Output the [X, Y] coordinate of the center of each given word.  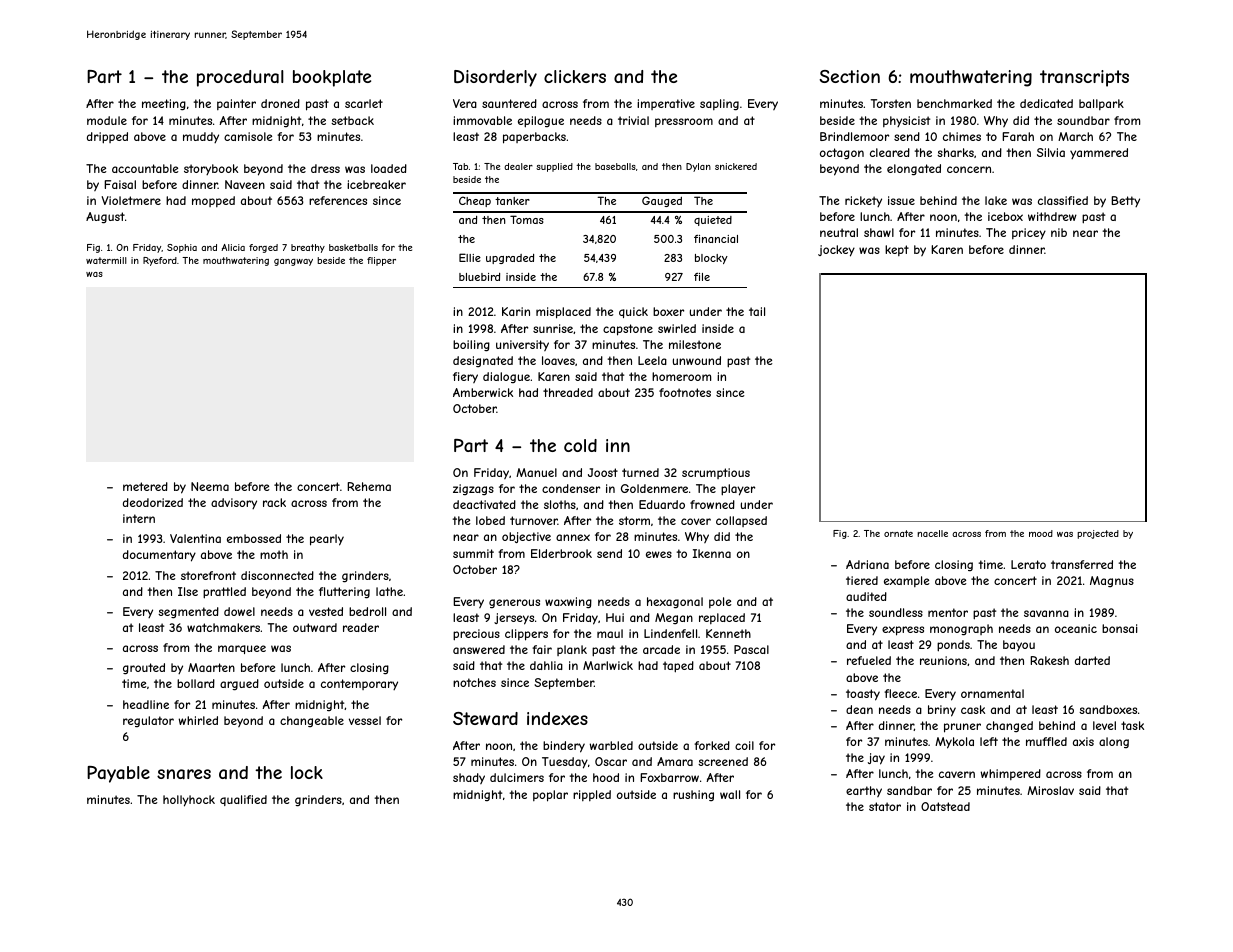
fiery [465, 377]
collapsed [741, 521]
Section [850, 76]
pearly [327, 540]
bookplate [332, 78]
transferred [1082, 564]
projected [1098, 534]
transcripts [1084, 78]
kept [897, 250]
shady [469, 778]
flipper [381, 261]
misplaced [563, 313]
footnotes [685, 392]
